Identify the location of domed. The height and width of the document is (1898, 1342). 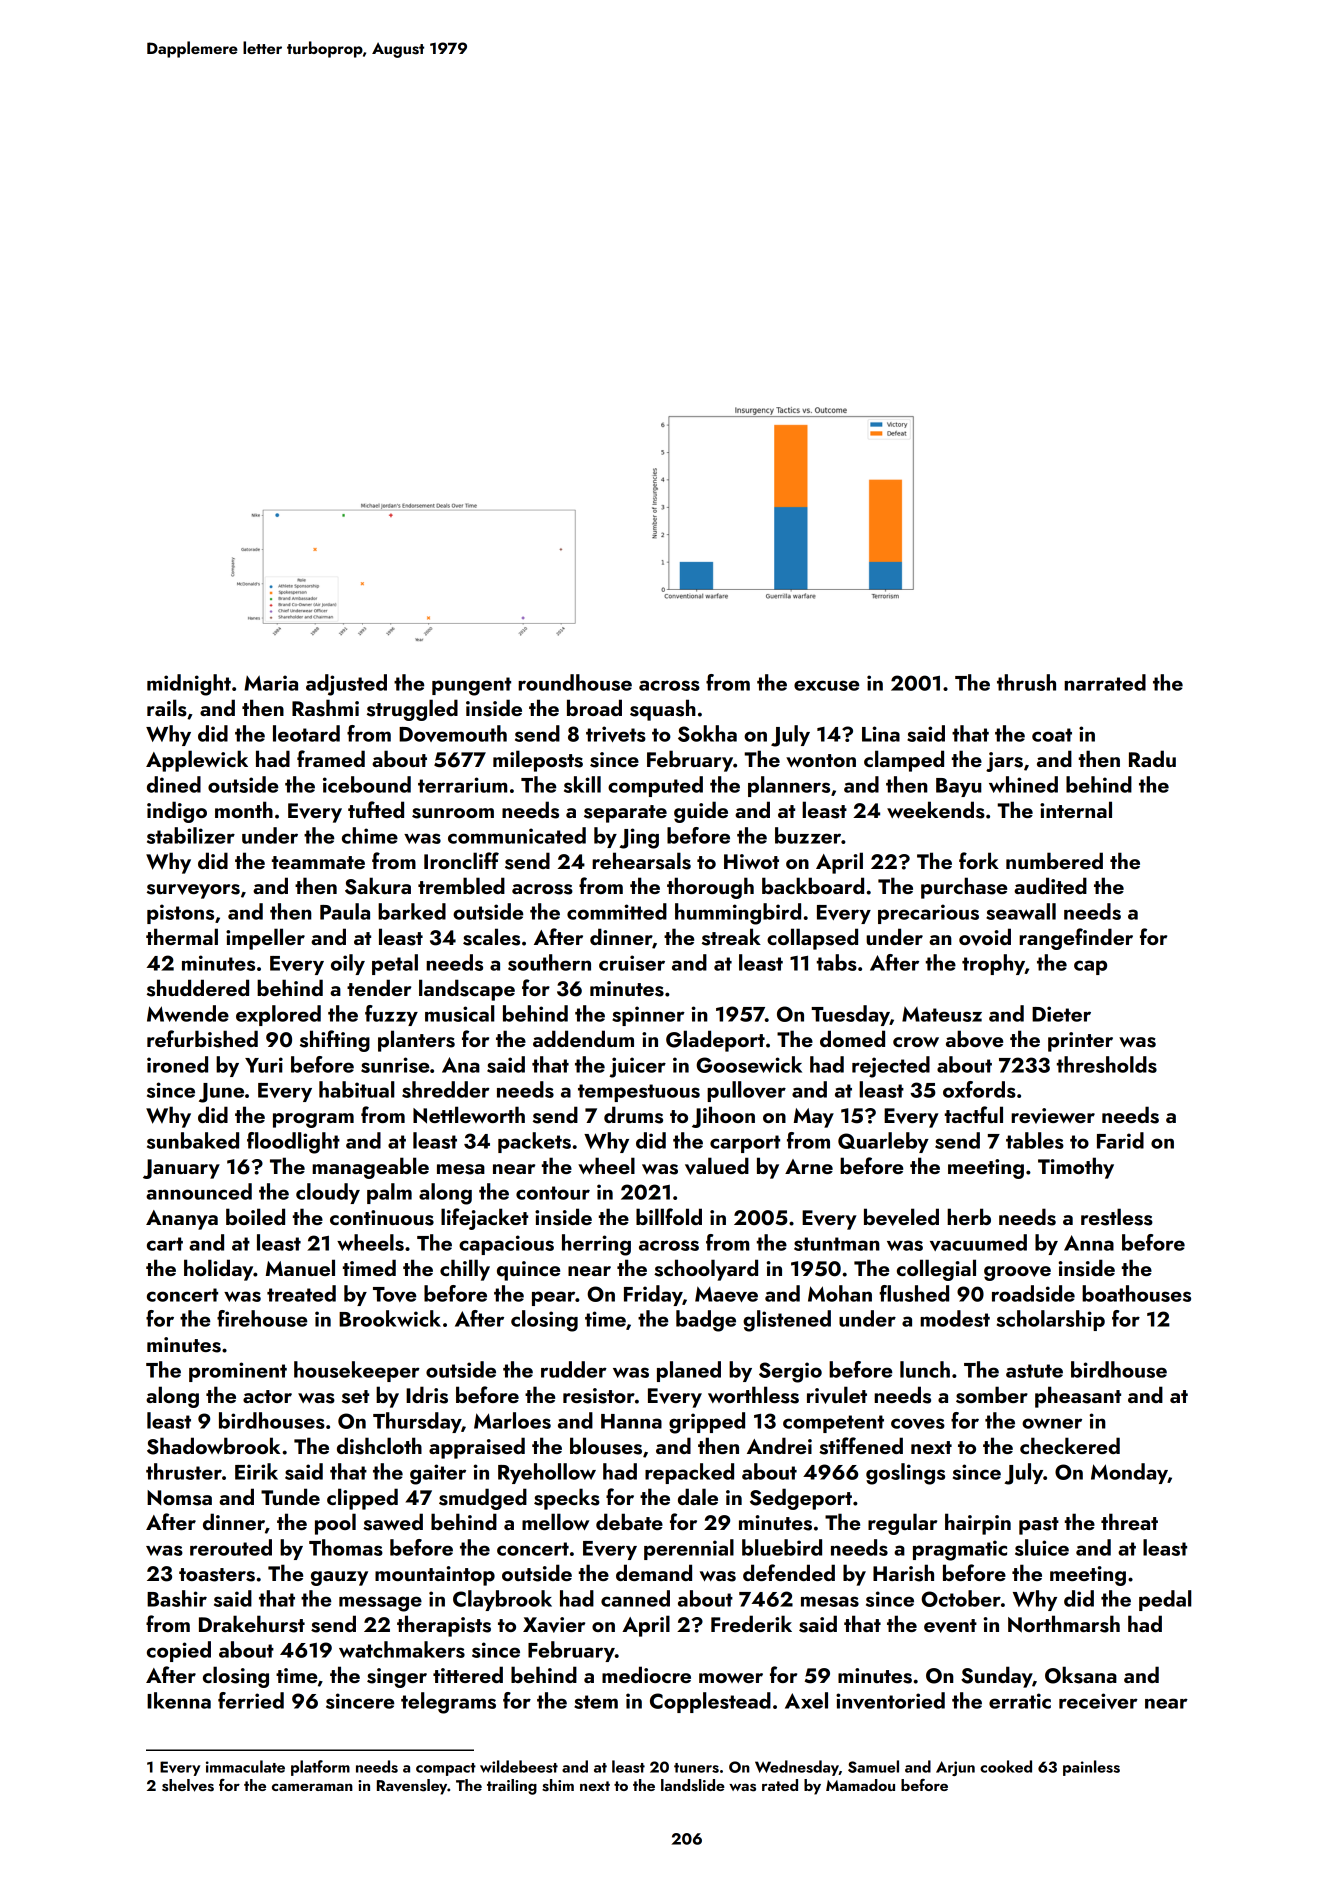
(852, 1038).
